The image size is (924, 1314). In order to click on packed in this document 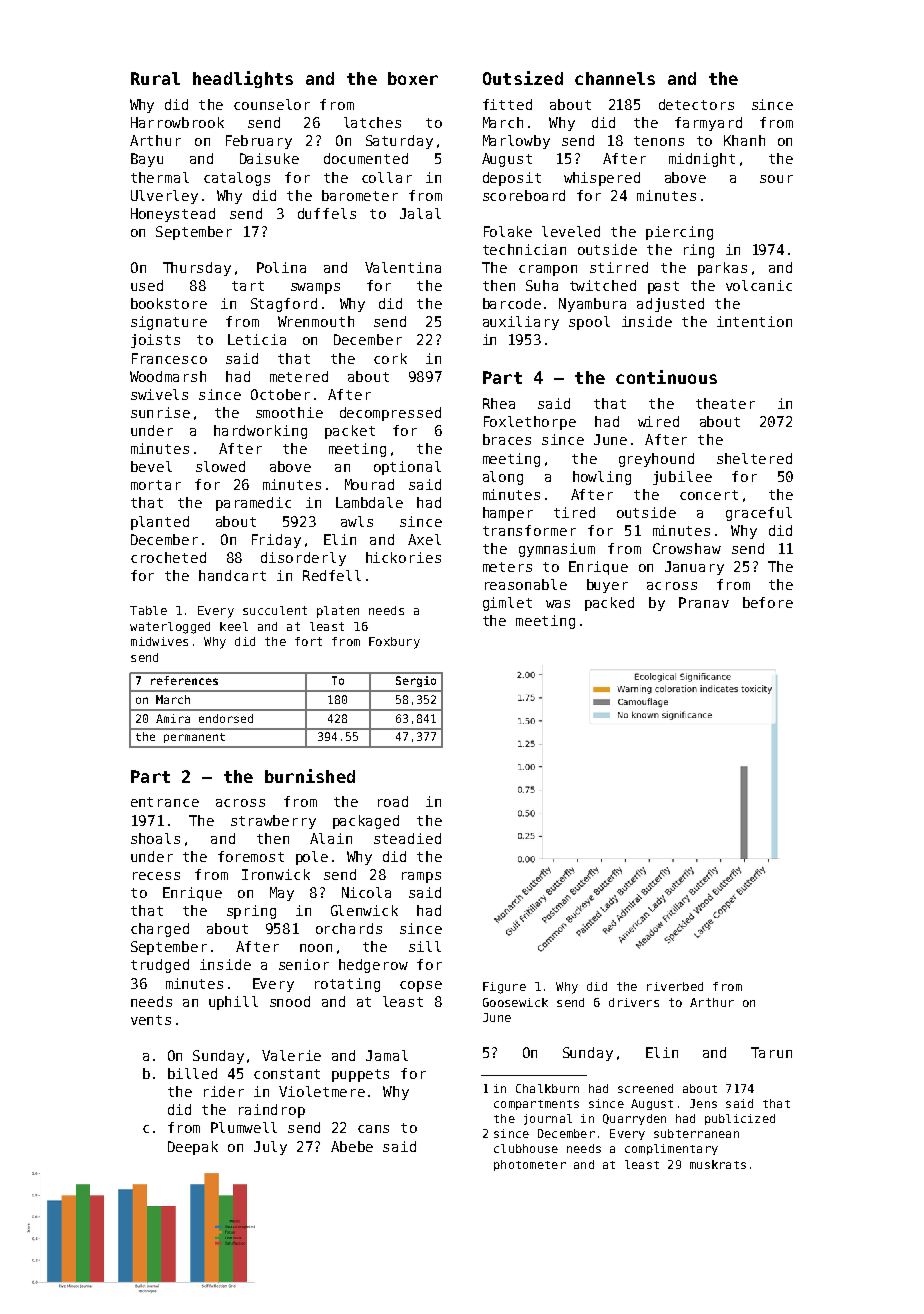, I will do `click(609, 604)`.
